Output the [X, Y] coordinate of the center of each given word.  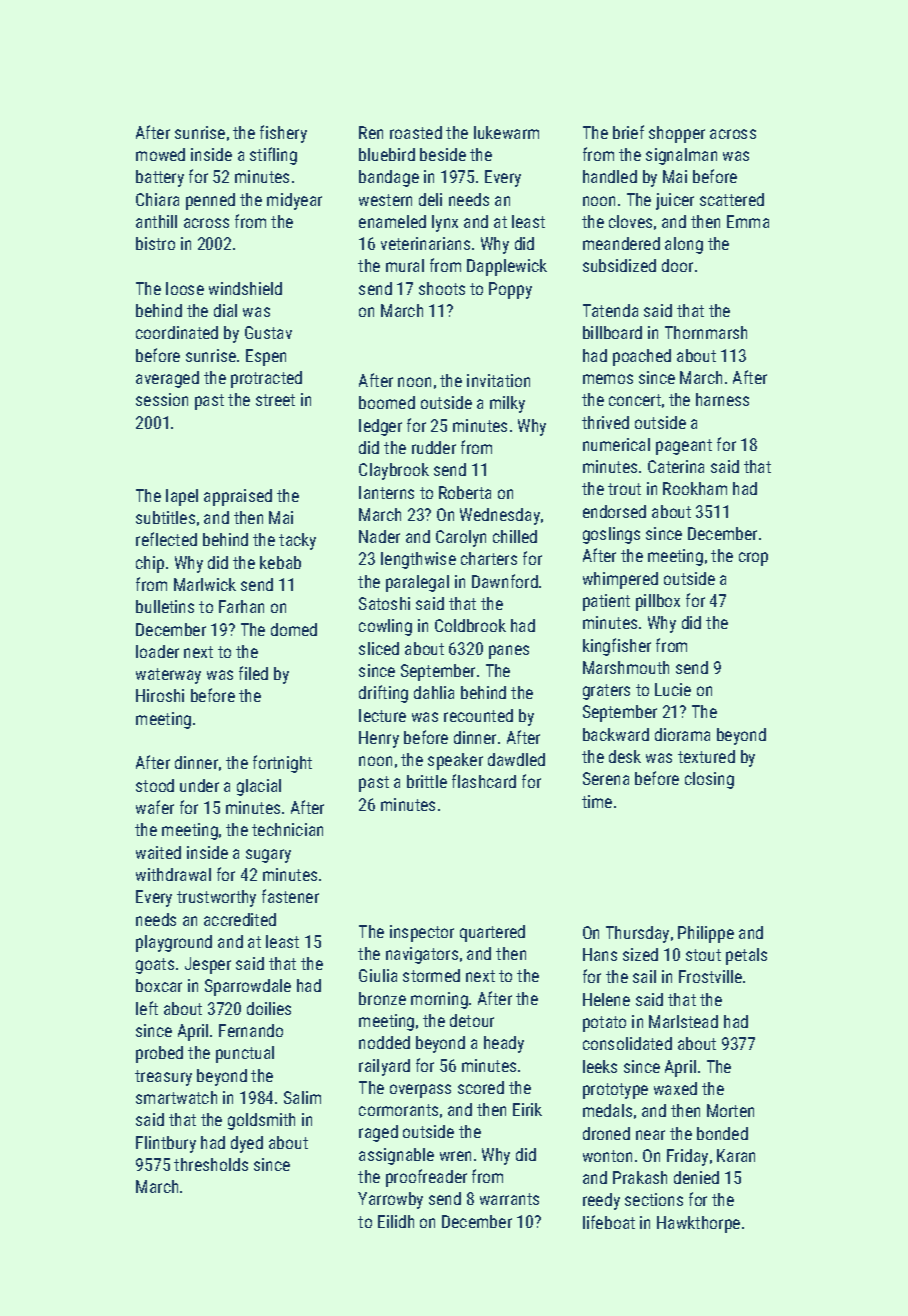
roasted [416, 132]
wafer [155, 807]
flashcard [484, 781]
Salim [302, 1097]
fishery [283, 134]
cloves [630, 221]
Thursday [637, 934]
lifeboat [609, 1222]
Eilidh [396, 1221]
